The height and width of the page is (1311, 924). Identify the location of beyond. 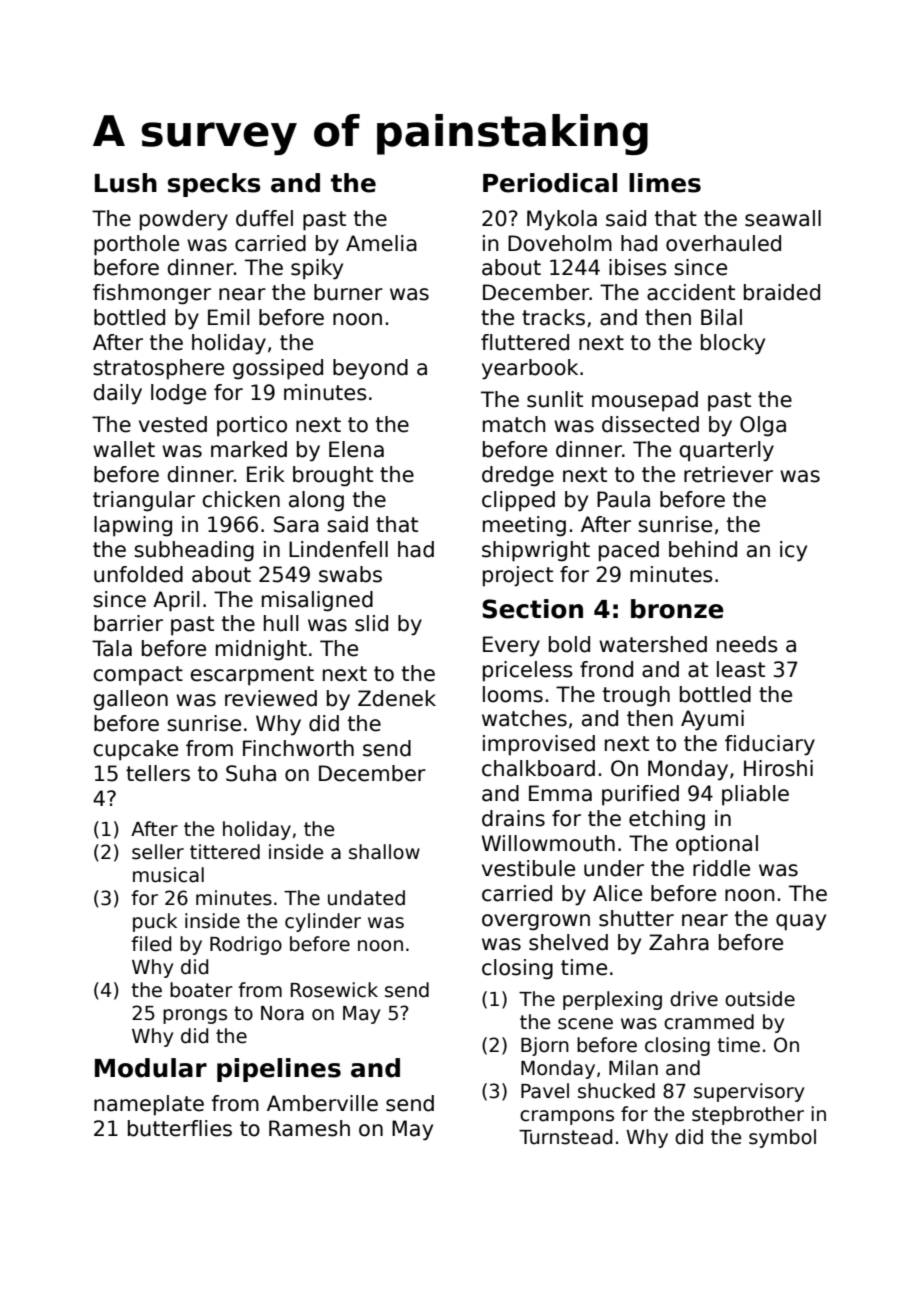
(370, 369).
